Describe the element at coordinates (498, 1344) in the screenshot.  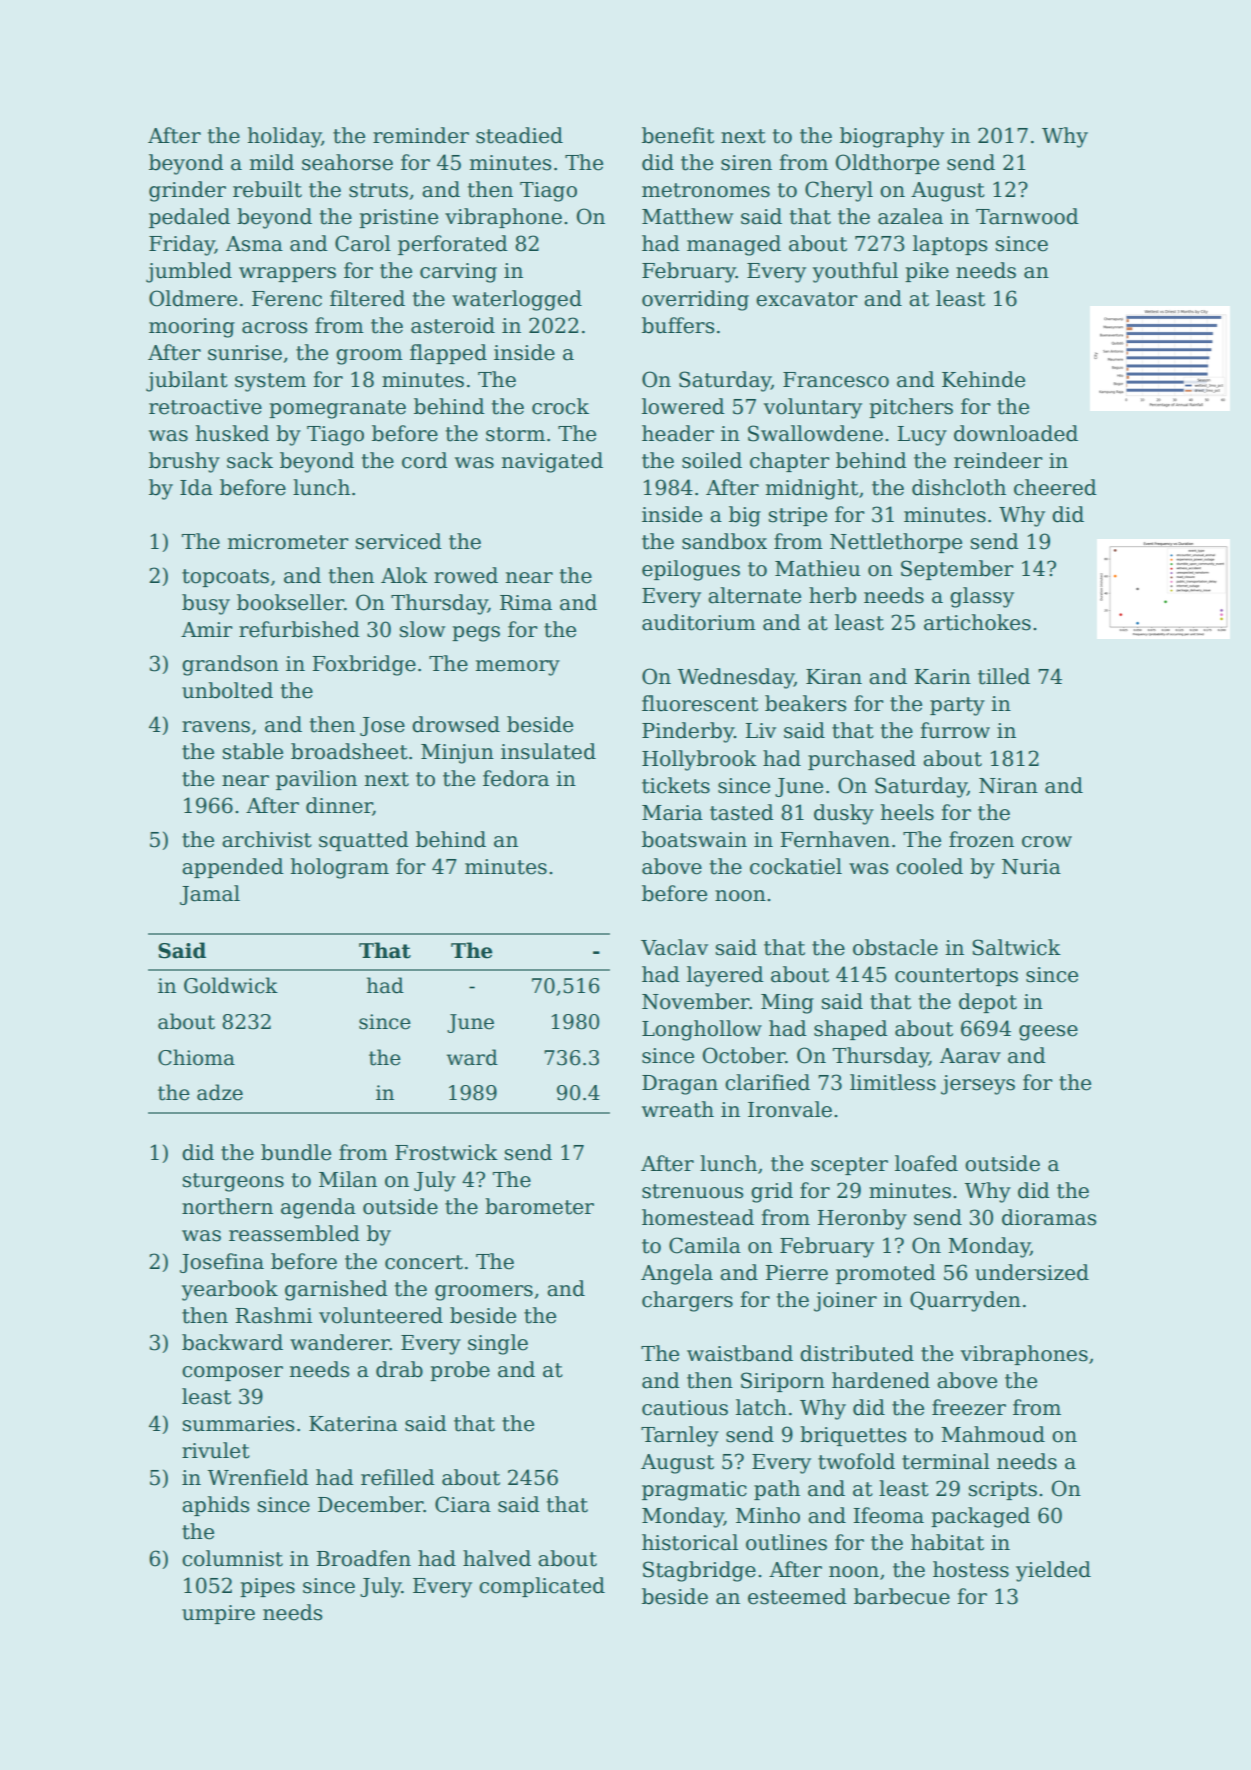
I see `single` at that location.
